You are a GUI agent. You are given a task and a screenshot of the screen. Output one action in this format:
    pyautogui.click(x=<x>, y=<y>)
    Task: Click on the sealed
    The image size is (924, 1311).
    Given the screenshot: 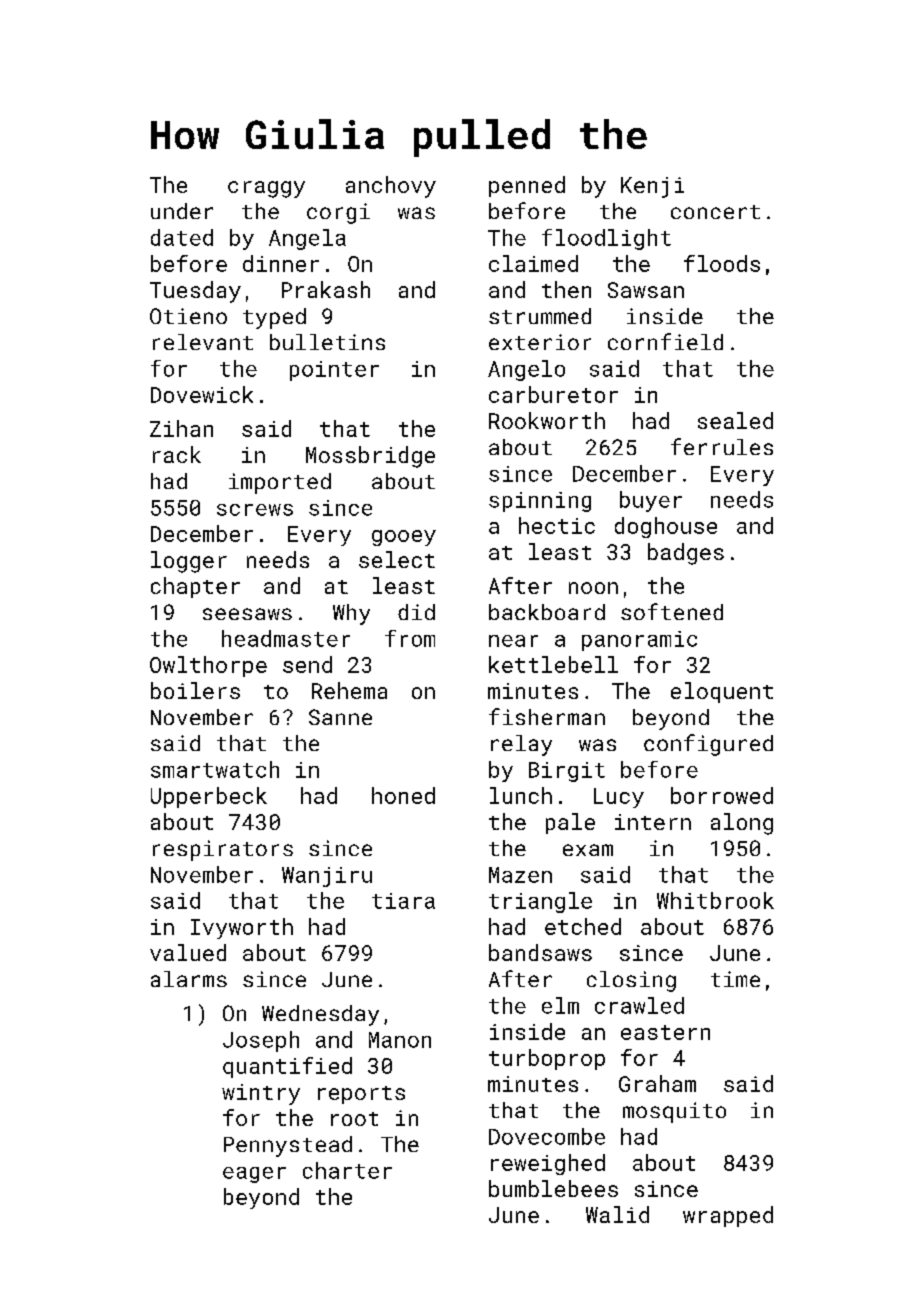 What is the action you would take?
    pyautogui.click(x=735, y=420)
